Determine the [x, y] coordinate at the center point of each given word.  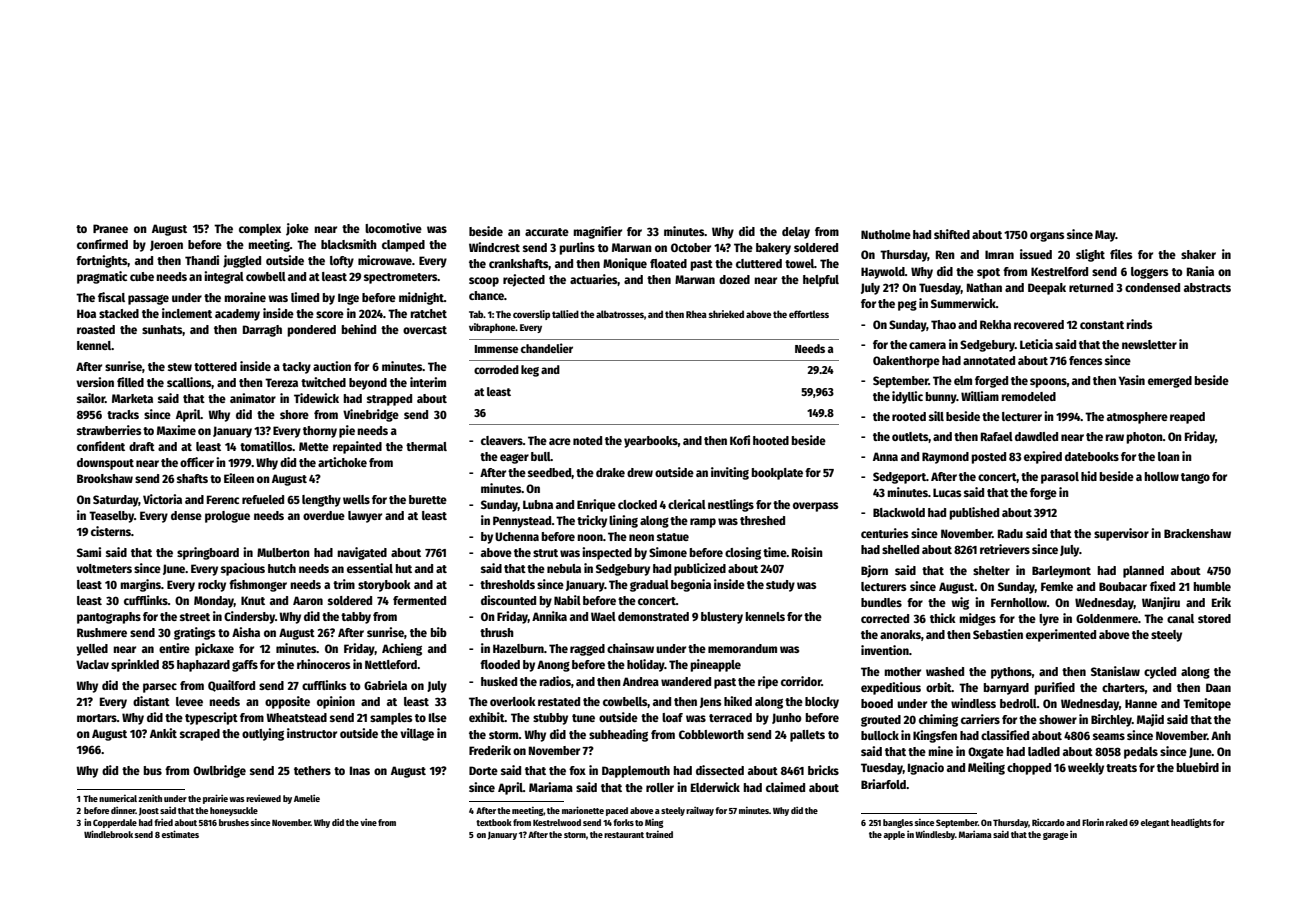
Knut [253, 600]
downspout [105, 464]
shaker [1198, 254]
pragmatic [102, 277]
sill [936, 416]
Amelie [307, 798]
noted [587, 440]
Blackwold [899, 512]
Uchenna [517, 536]
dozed [734, 279]
